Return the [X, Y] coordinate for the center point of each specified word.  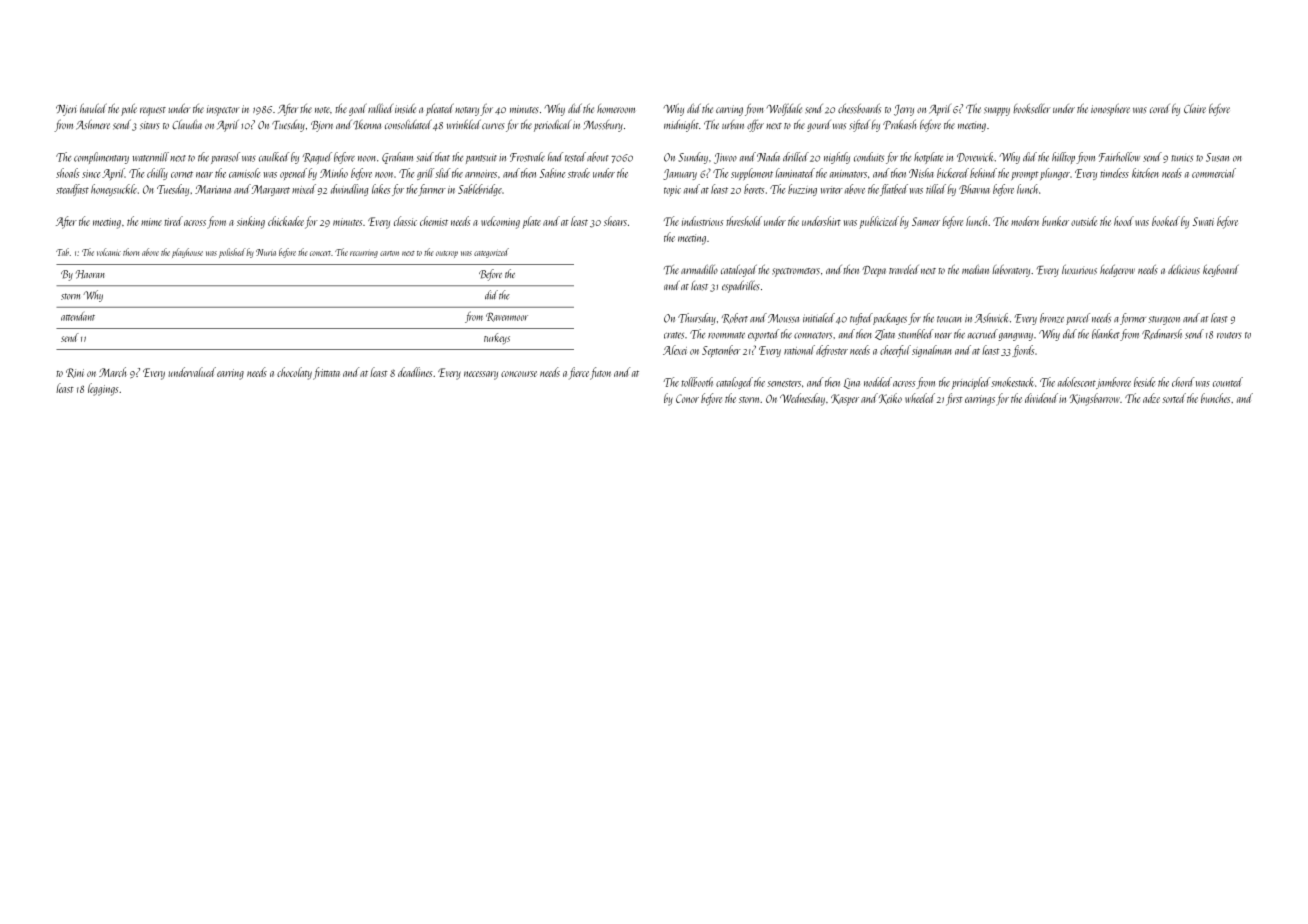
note [322, 110]
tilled [936, 189]
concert [320, 253]
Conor [687, 398]
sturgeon [1164, 320]
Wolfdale [784, 109]
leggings [103, 389]
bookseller [1031, 108]
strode [579, 173]
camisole [244, 173]
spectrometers [796, 272]
